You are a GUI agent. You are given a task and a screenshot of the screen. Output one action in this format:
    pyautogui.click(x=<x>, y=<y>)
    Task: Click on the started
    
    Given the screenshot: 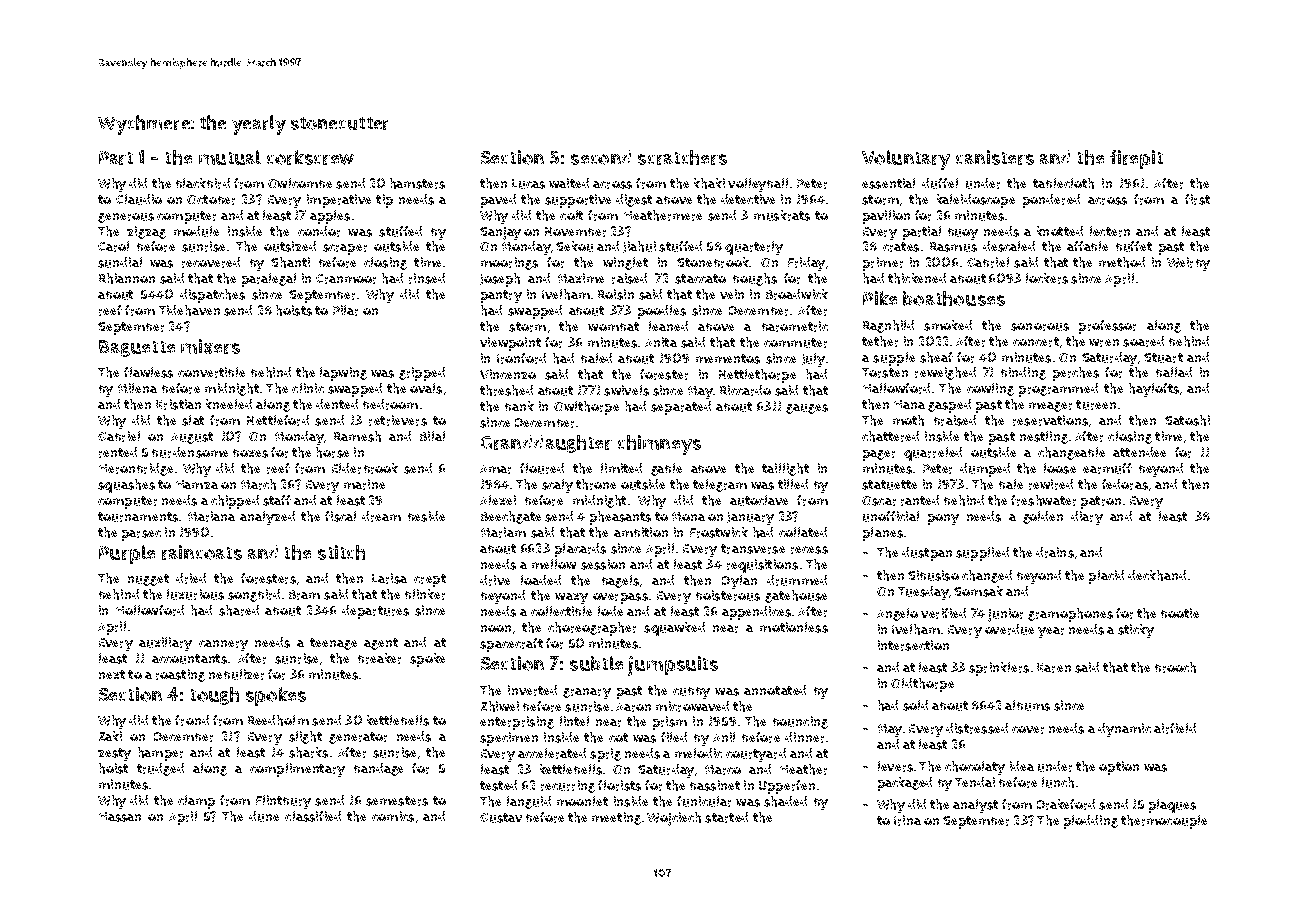 What is the action you would take?
    pyautogui.click(x=726, y=817)
